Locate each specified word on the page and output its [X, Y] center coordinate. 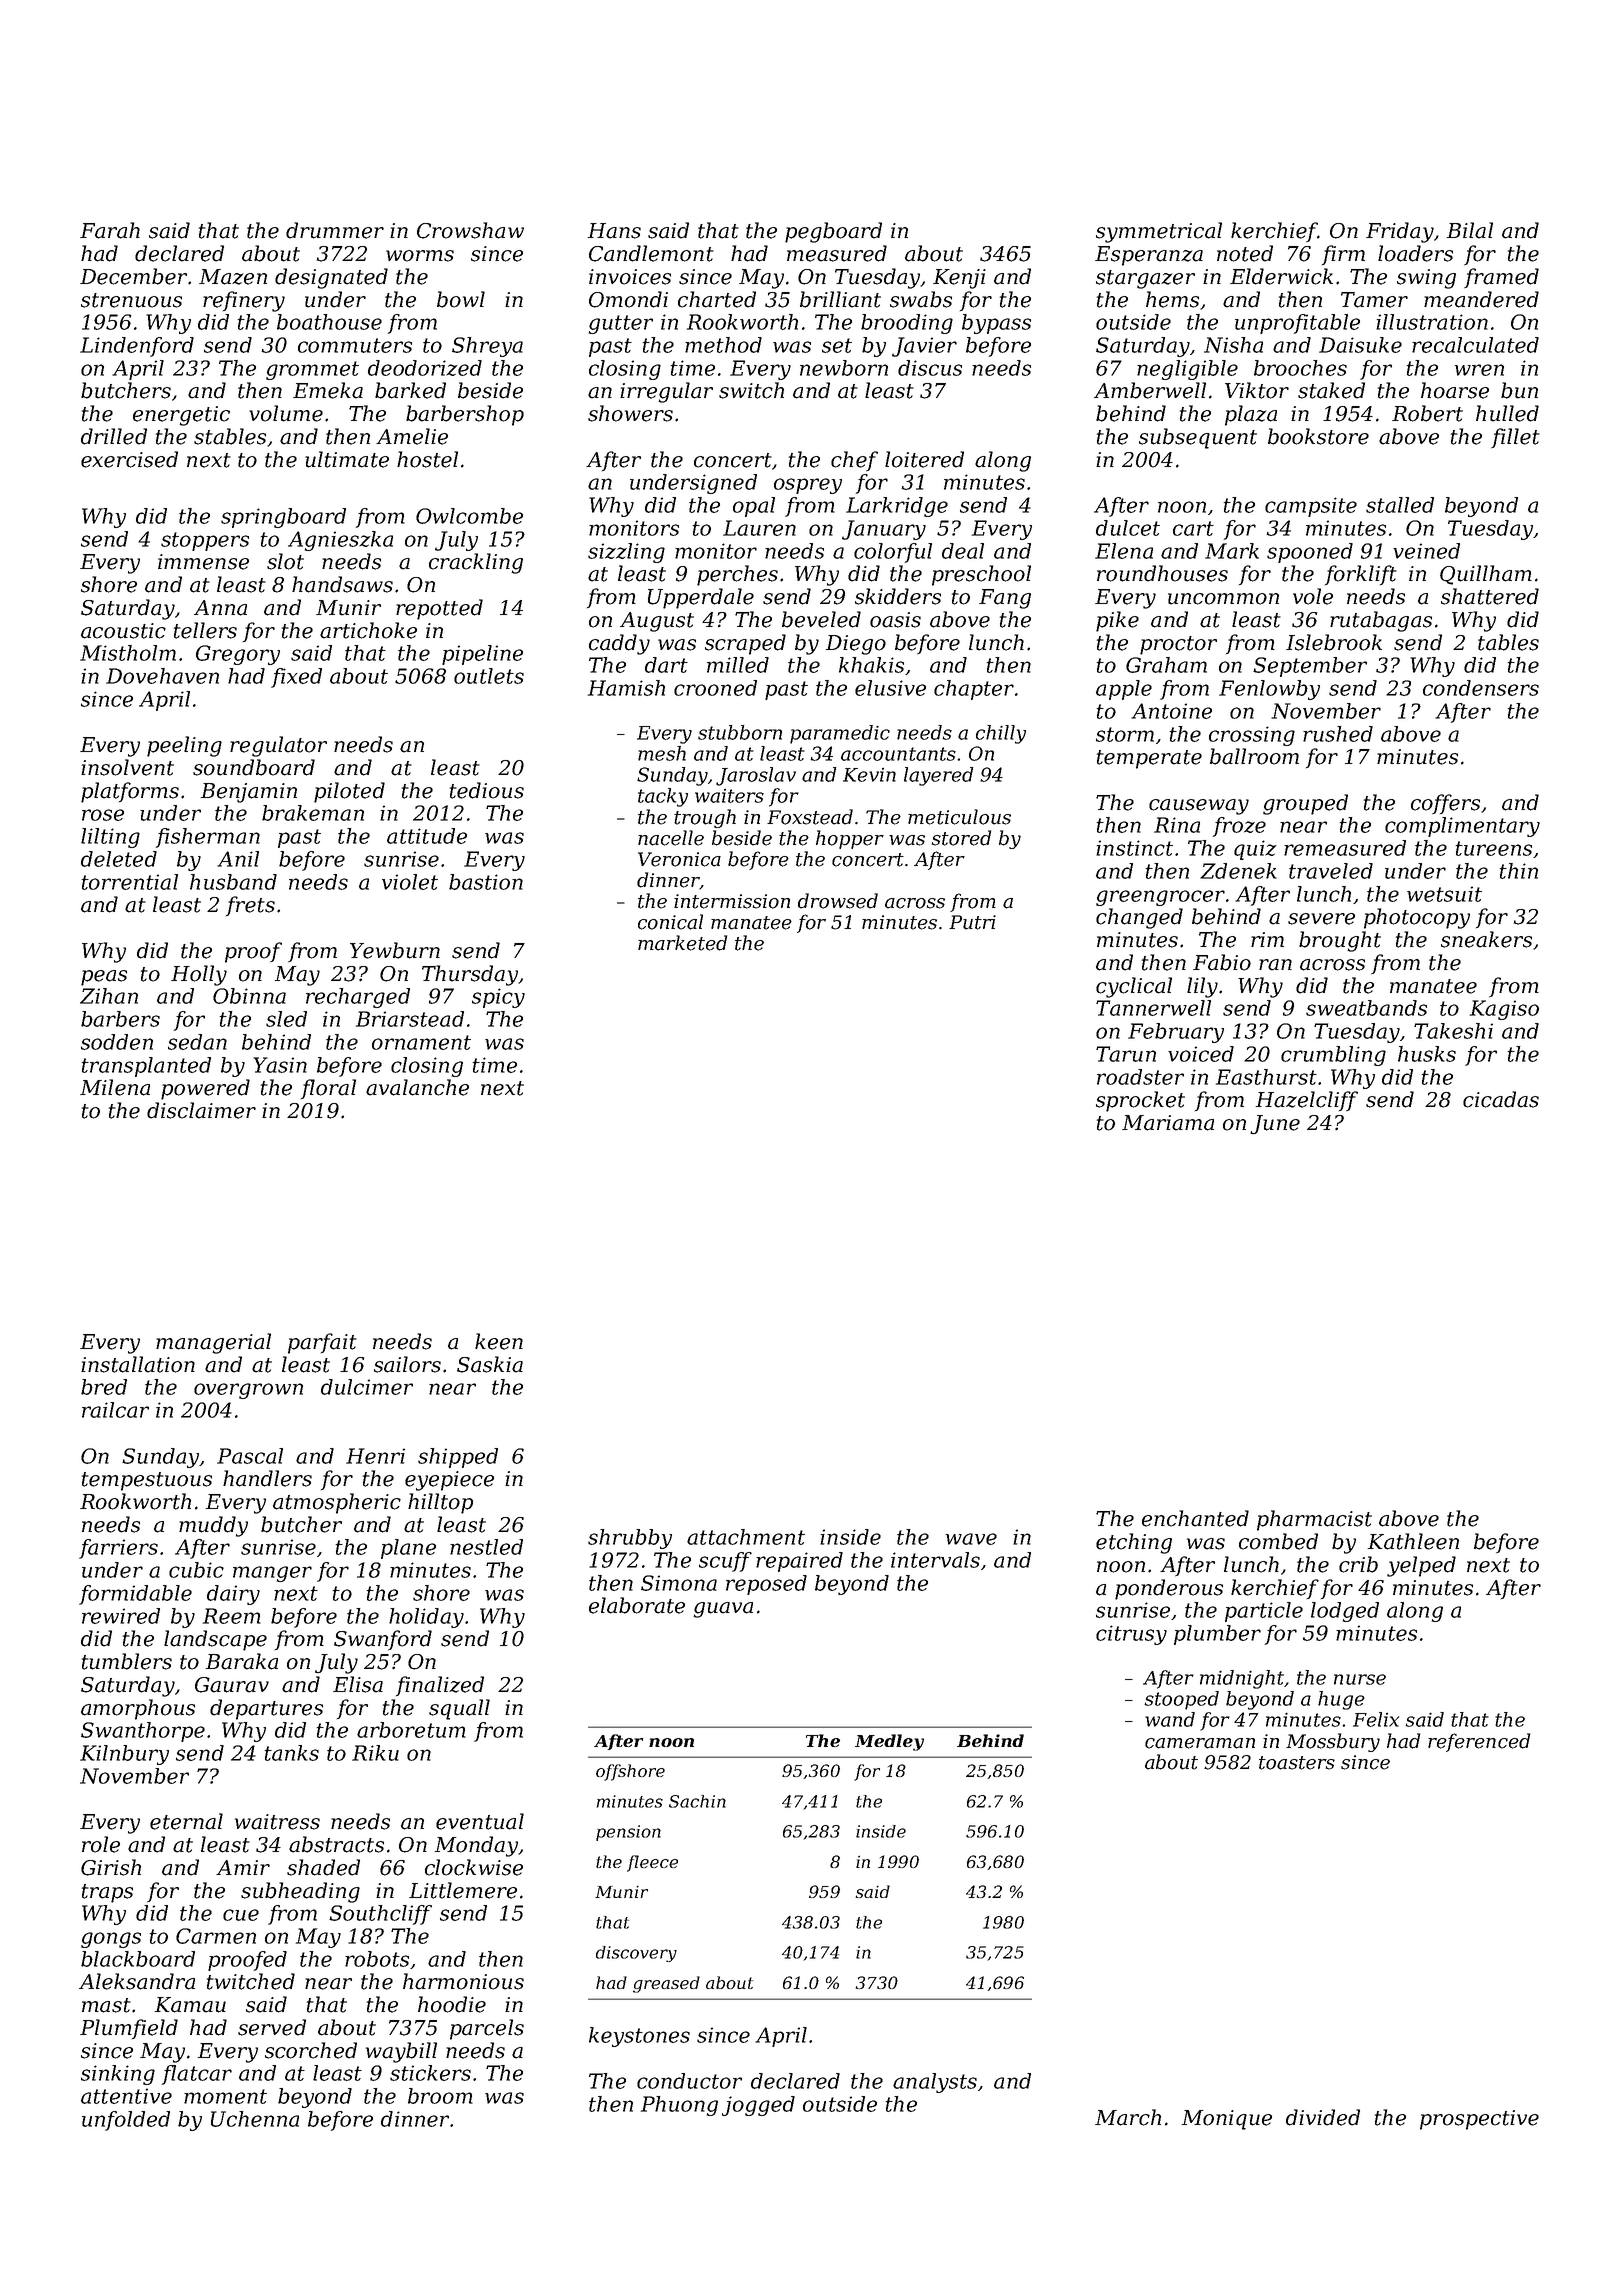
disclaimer [201, 1110]
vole [1313, 596]
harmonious [463, 1981]
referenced [1479, 1742]
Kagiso [1504, 1010]
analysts [935, 2083]
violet [410, 882]
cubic [196, 1570]
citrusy [1131, 1635]
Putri [972, 922]
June [1275, 1125]
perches [737, 575]
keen [499, 1341]
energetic [181, 416]
